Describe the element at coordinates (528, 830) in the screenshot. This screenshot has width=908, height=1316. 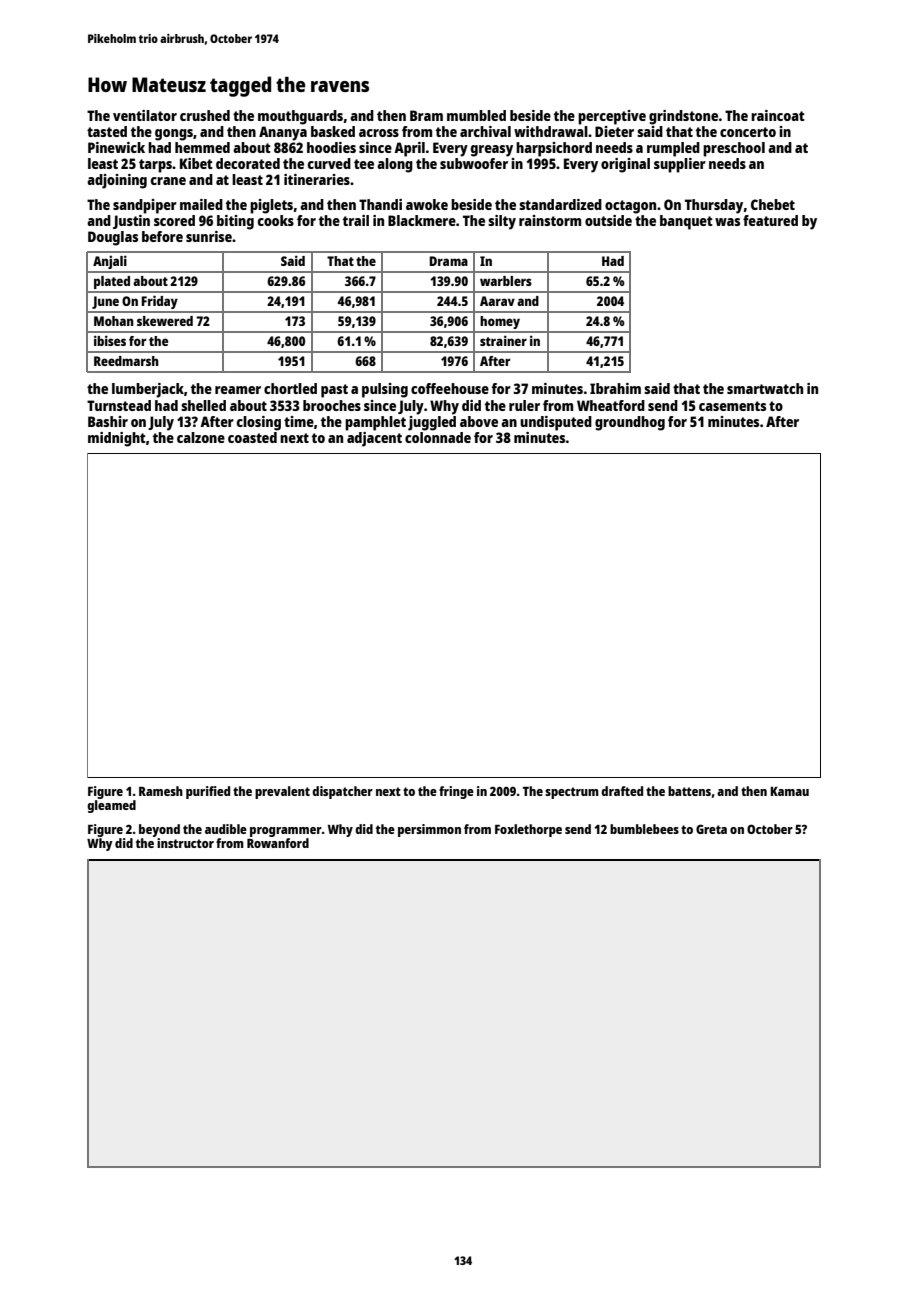
I see `Foxlethorpe` at that location.
